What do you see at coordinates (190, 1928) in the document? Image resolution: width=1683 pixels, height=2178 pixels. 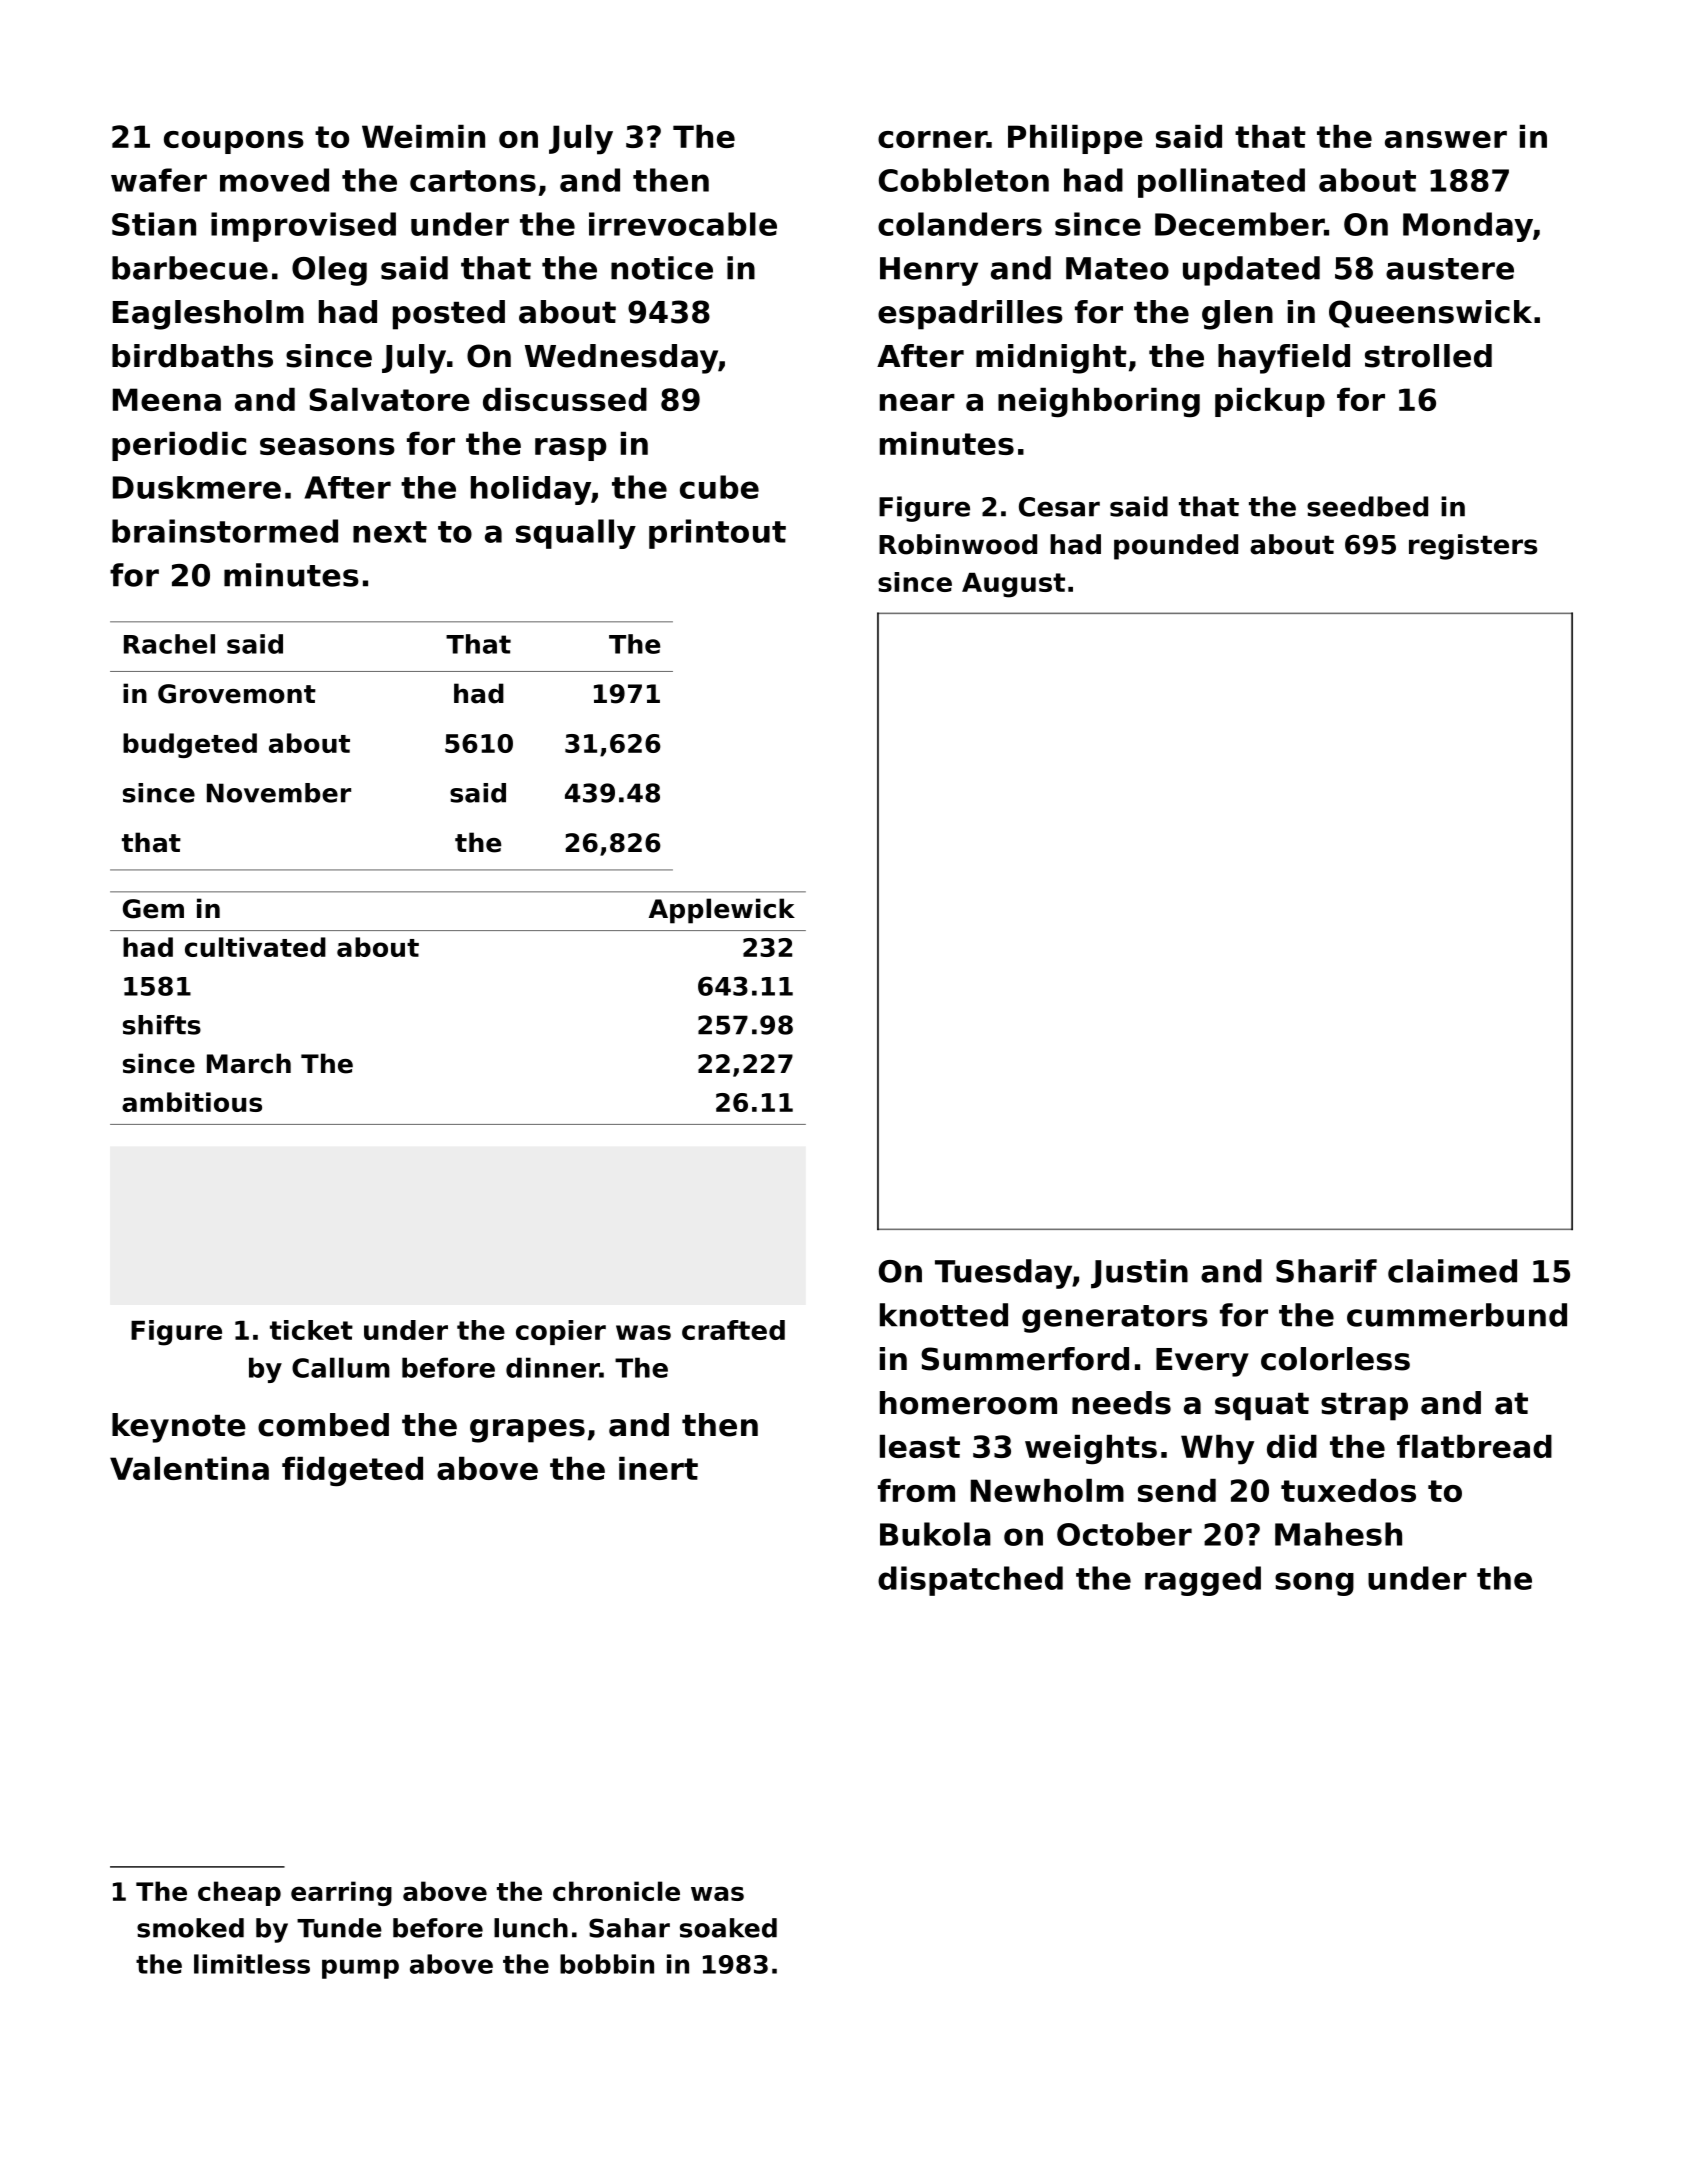 I see `smoked` at bounding box center [190, 1928].
